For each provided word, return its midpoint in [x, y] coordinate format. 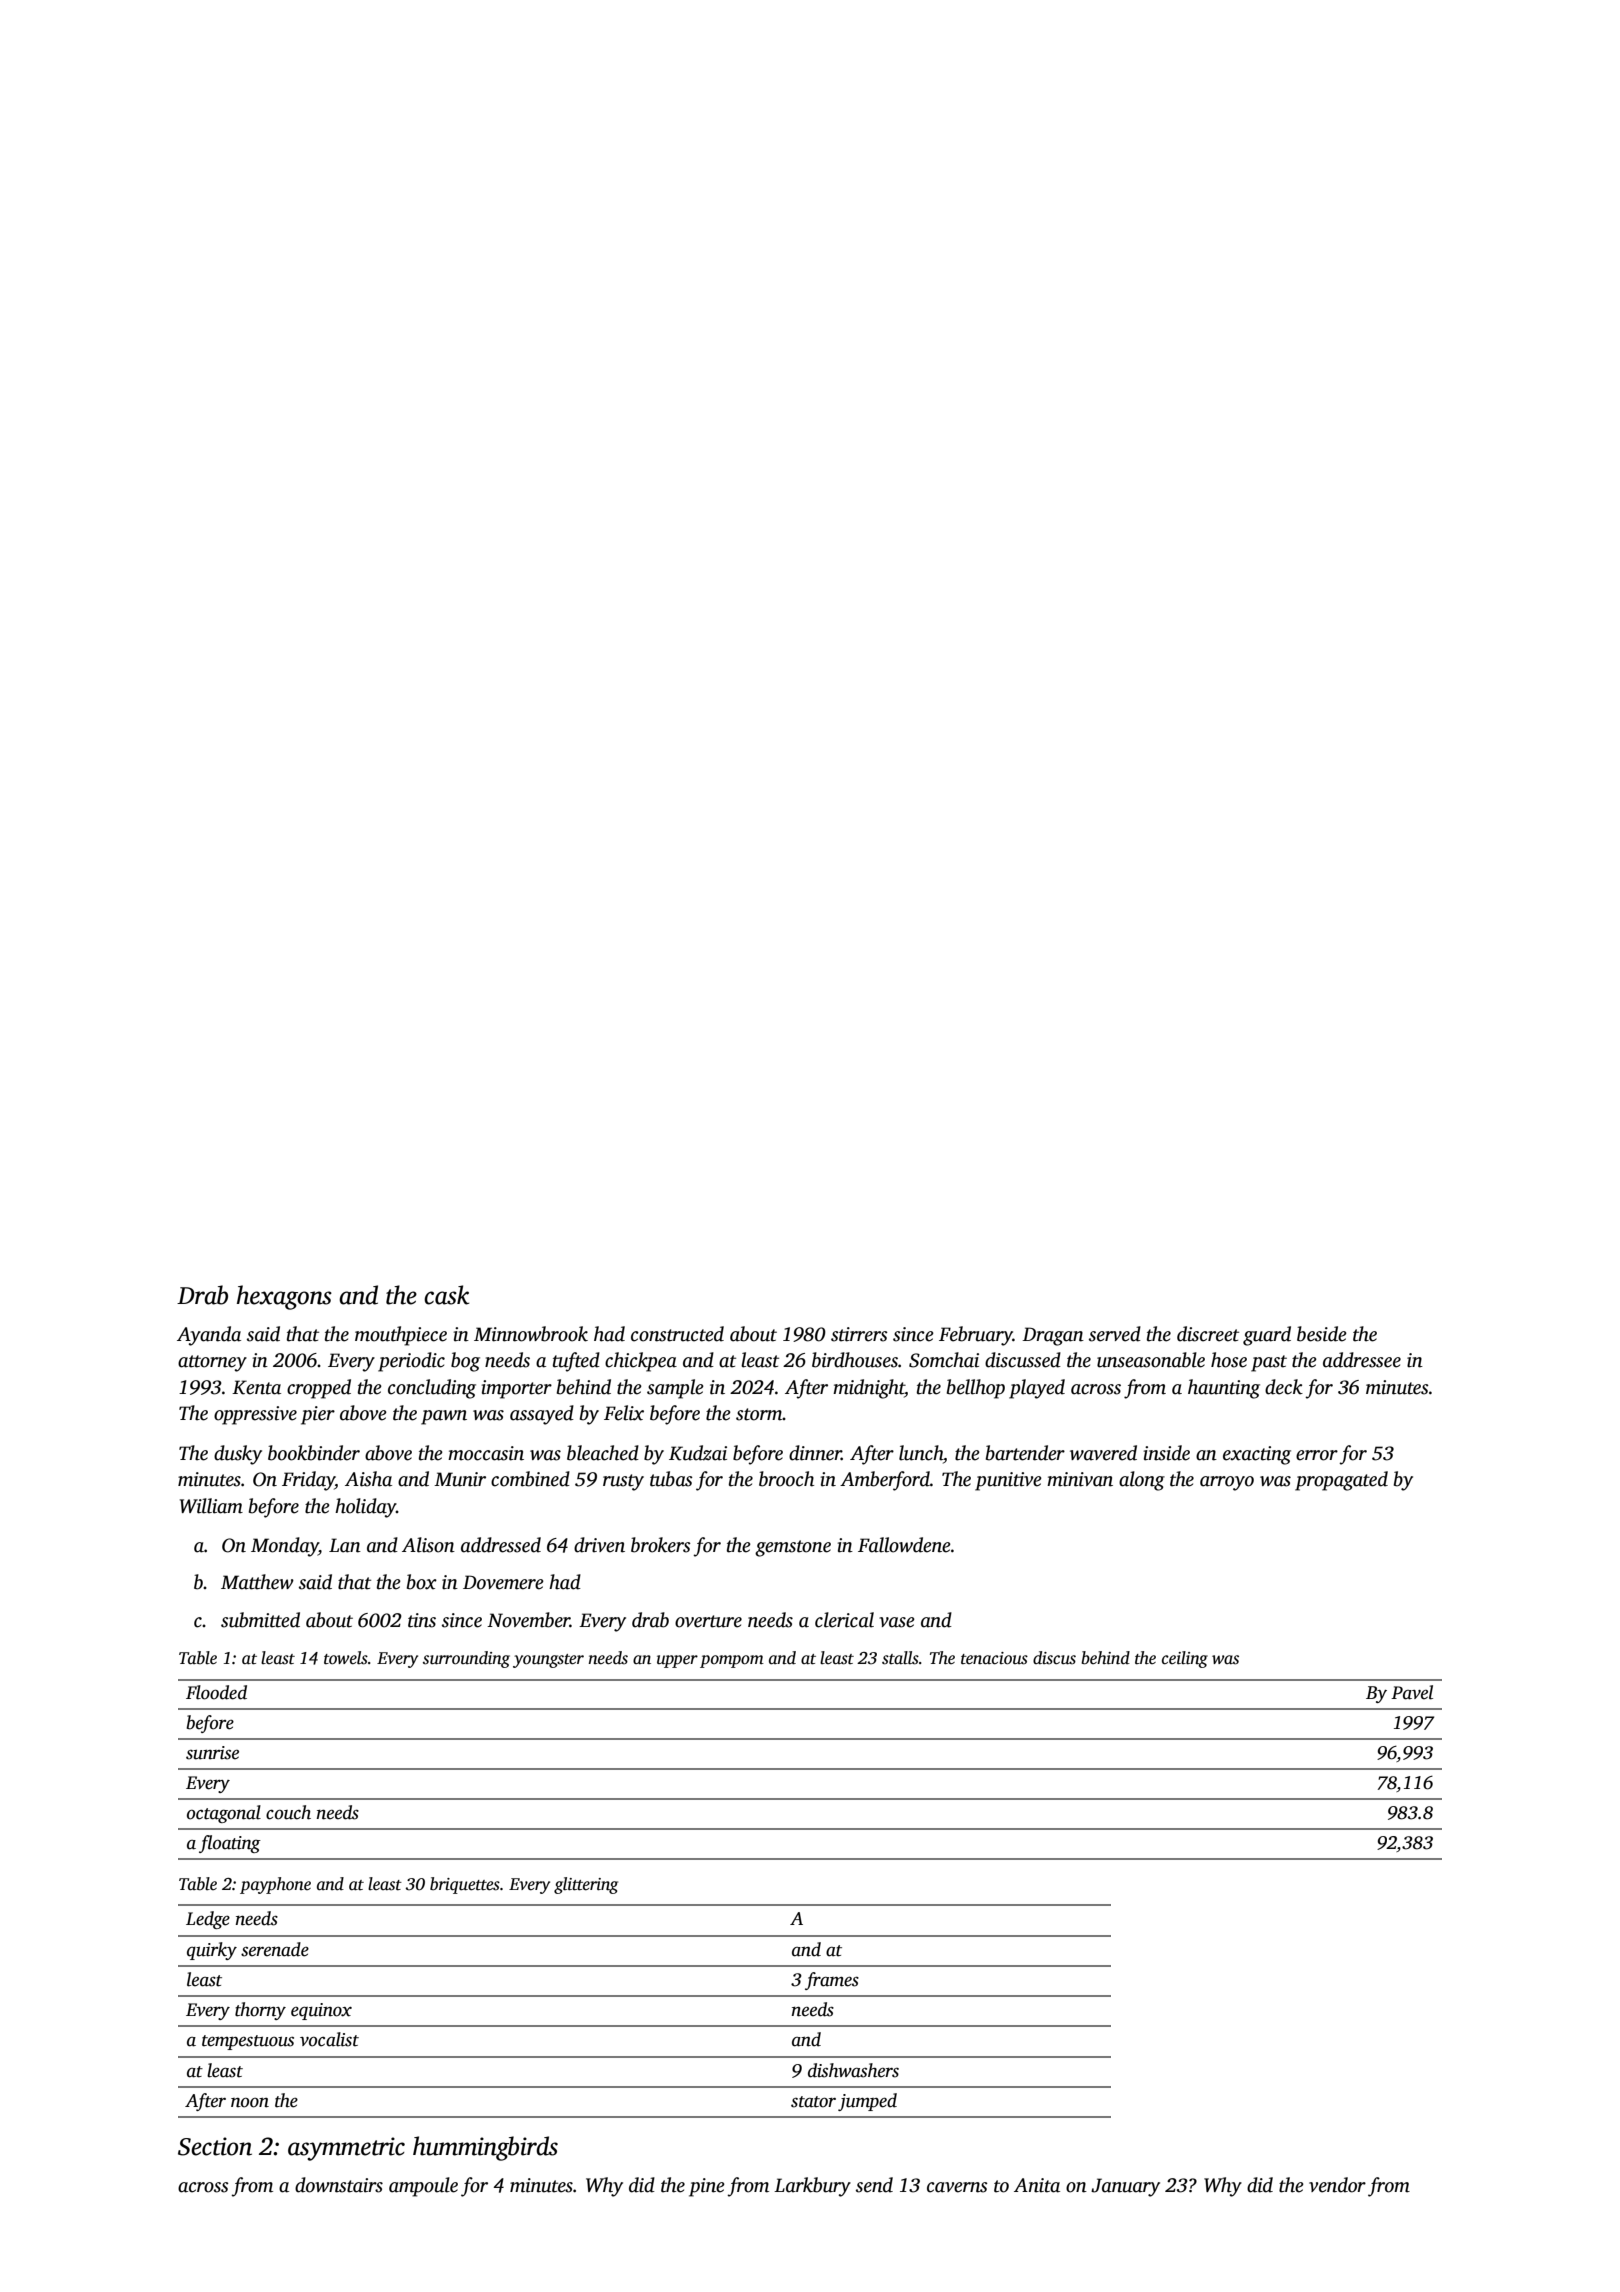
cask [446, 1295]
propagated [1341, 1481]
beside [1322, 1334]
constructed [677, 1334]
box [422, 1582]
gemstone [793, 1548]
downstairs [339, 2185]
